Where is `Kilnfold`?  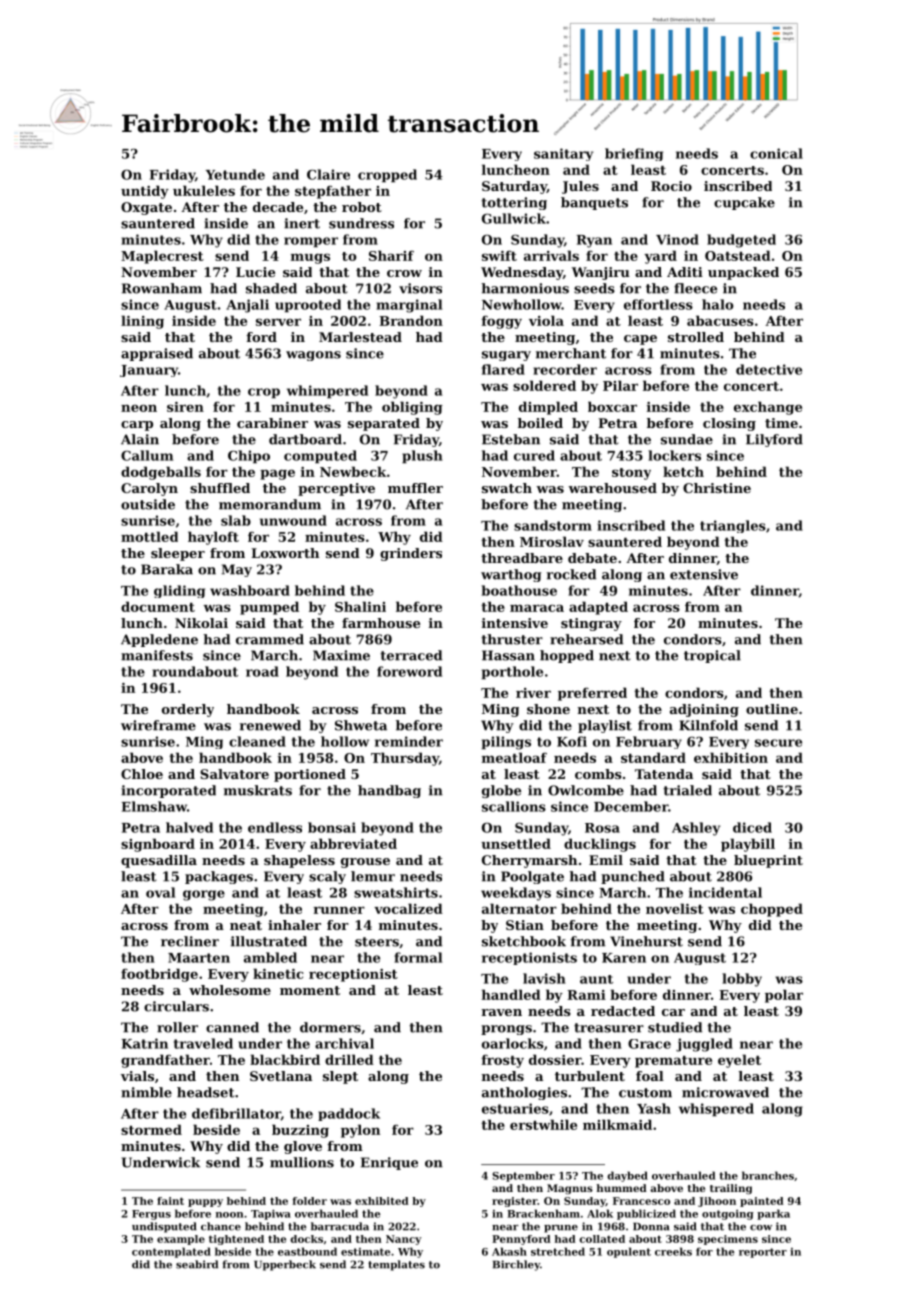
Kilnfold is located at coordinates (708, 725).
